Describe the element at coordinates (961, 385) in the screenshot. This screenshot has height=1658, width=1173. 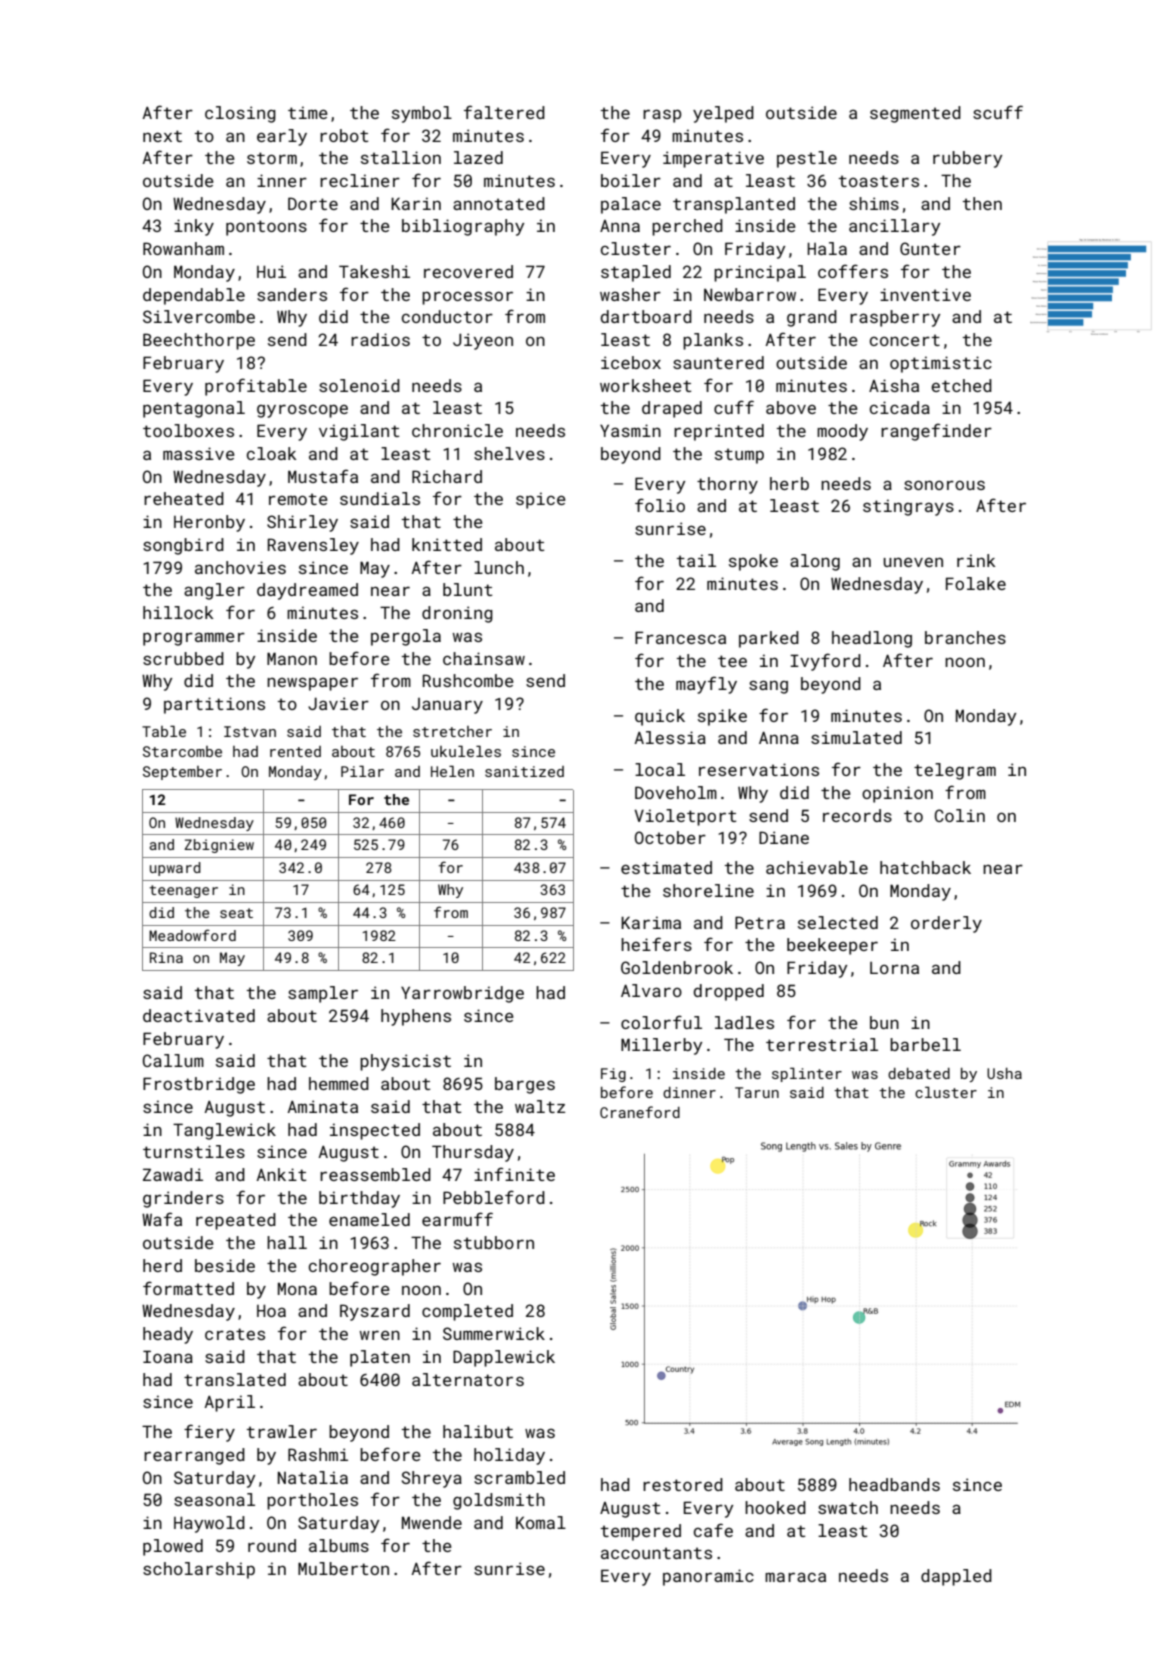
I see `etched` at that location.
